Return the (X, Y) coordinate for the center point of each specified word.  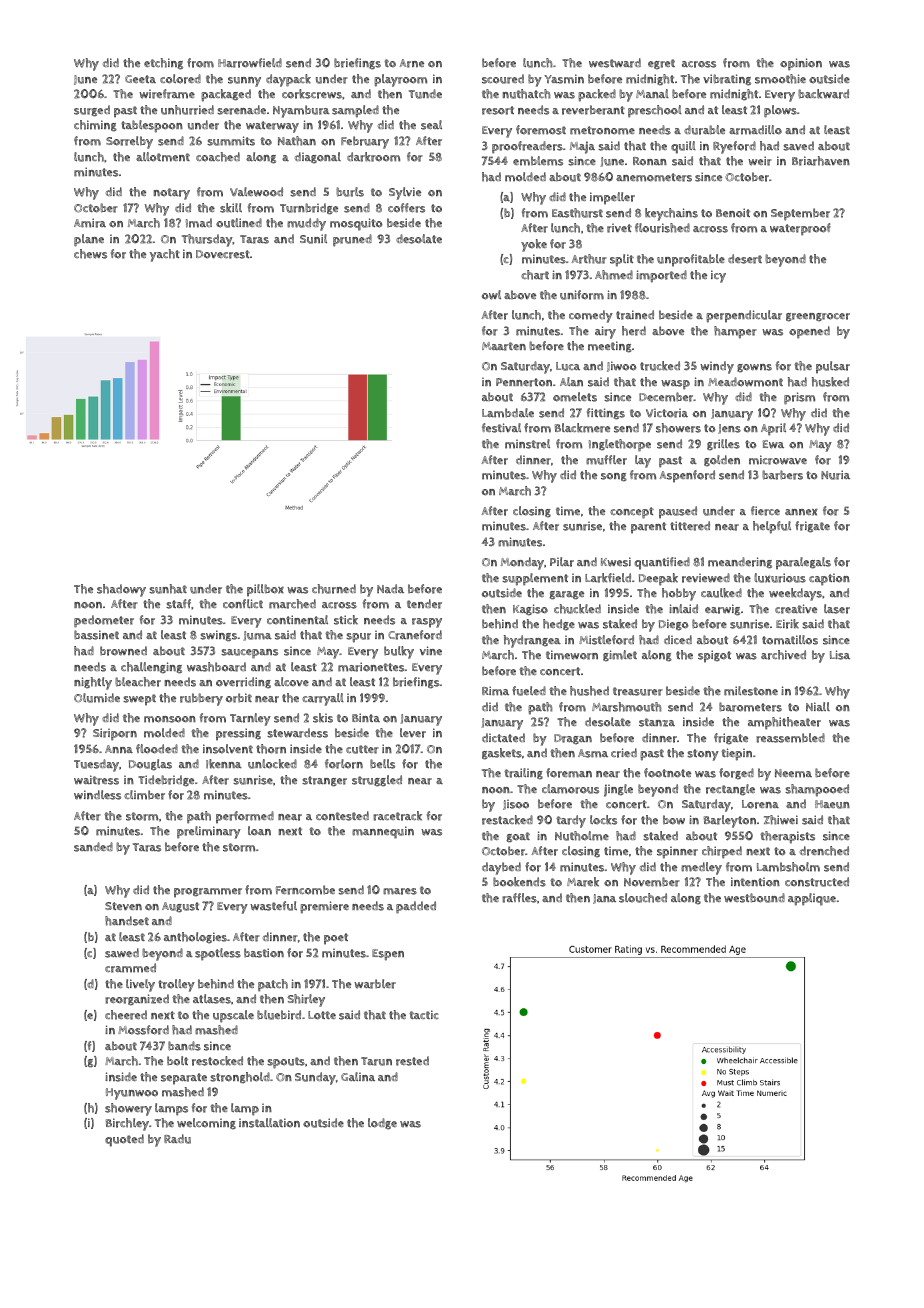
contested (342, 816)
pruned (352, 240)
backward (823, 94)
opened (809, 332)
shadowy (121, 590)
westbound (754, 898)
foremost (541, 130)
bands (184, 1046)
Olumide (97, 698)
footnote (667, 773)
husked (830, 382)
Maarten (504, 346)
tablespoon (152, 126)
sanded (93, 847)
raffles (519, 898)
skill (231, 208)
